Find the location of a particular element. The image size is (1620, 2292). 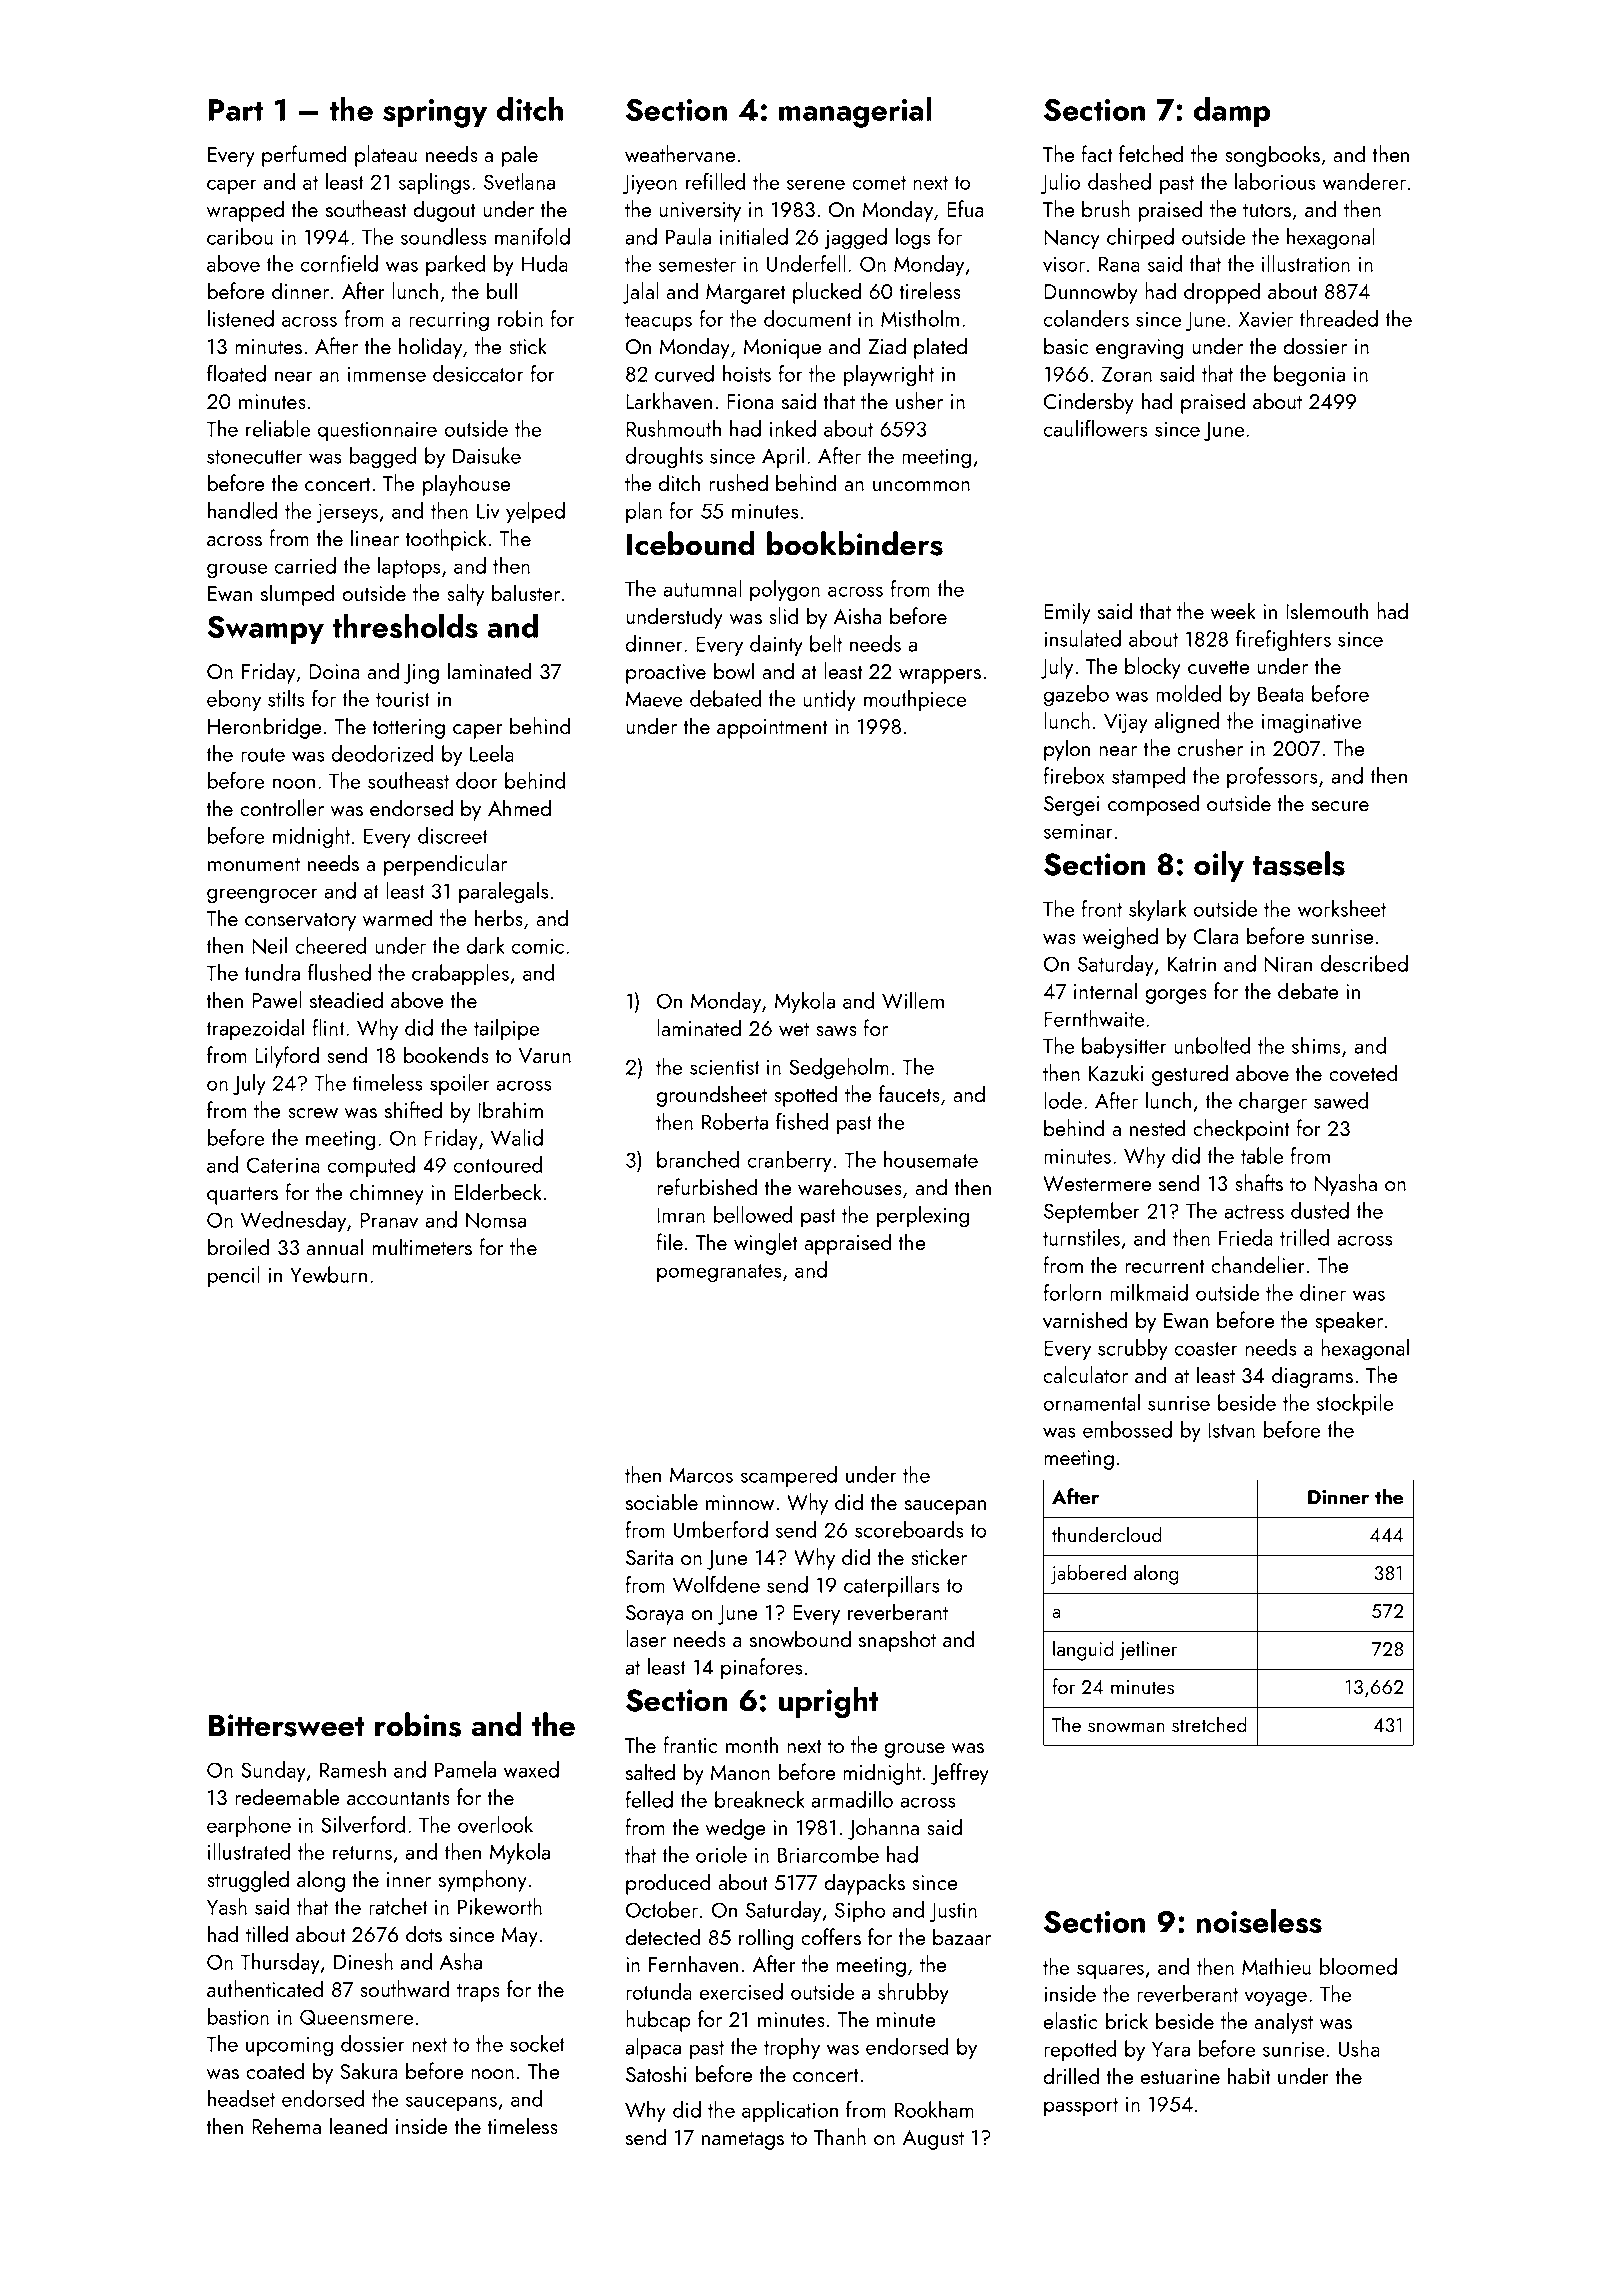

leaned is located at coordinates (358, 2125).
